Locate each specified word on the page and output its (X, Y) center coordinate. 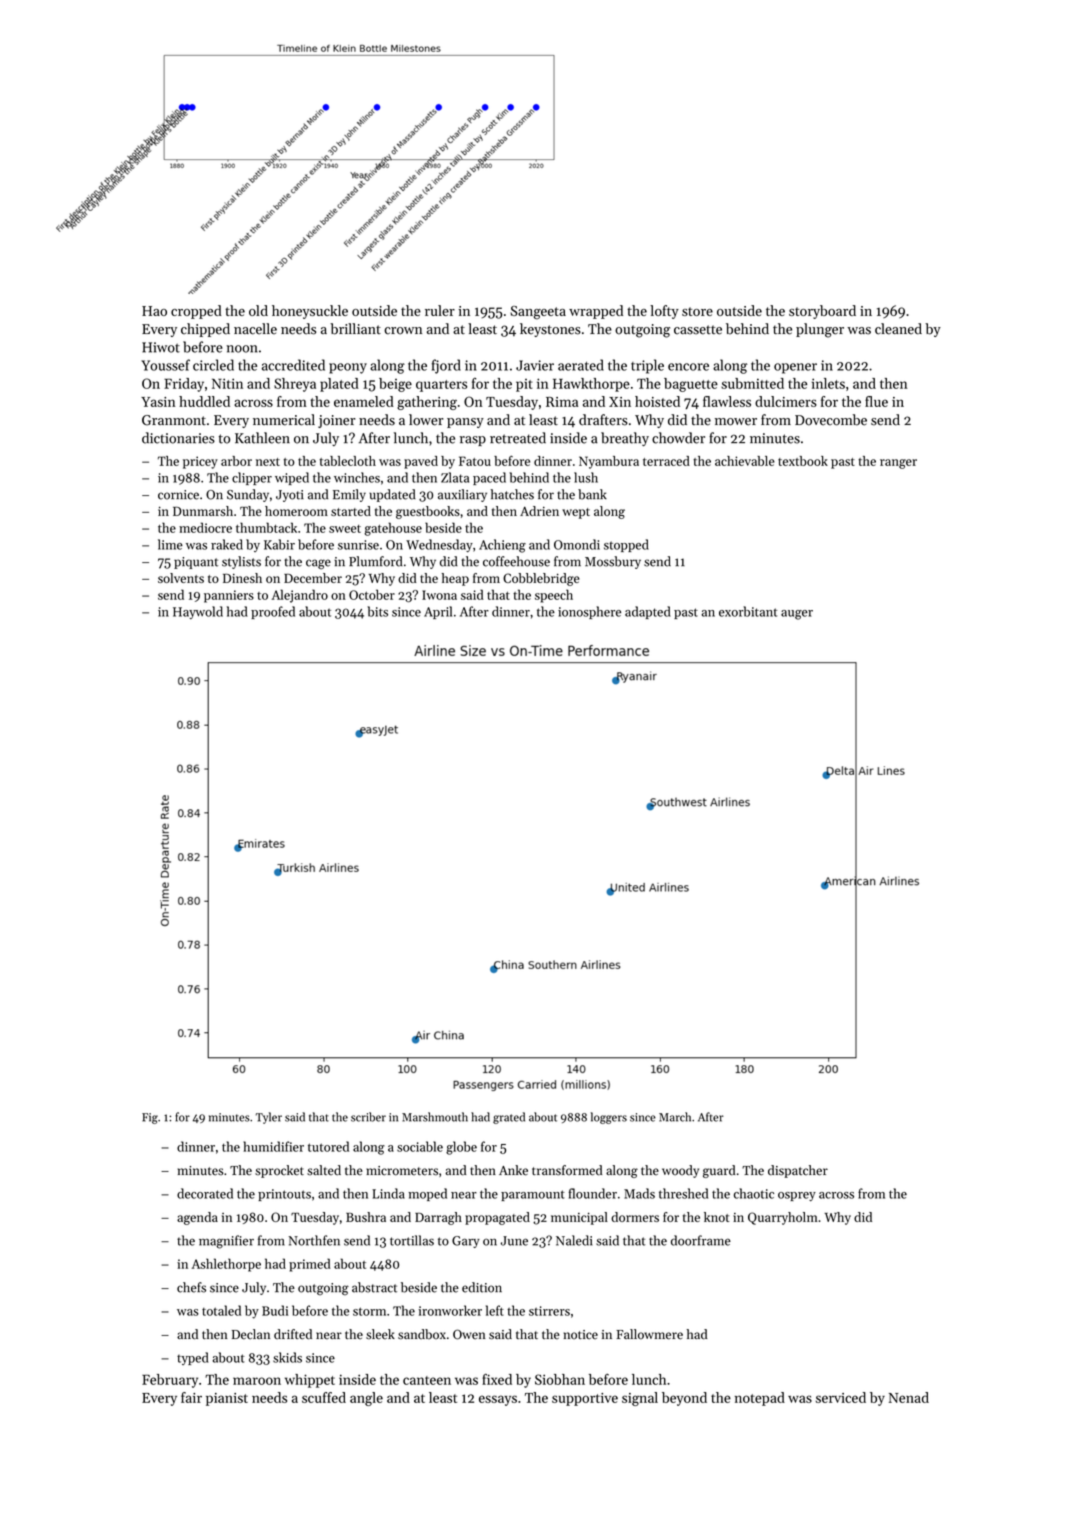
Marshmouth (435, 1117)
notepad (760, 1399)
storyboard (822, 312)
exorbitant (748, 611)
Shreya (295, 385)
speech (554, 596)
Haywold (198, 612)
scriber (368, 1117)
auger (797, 615)
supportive (585, 1399)
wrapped (596, 312)
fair (191, 1397)
